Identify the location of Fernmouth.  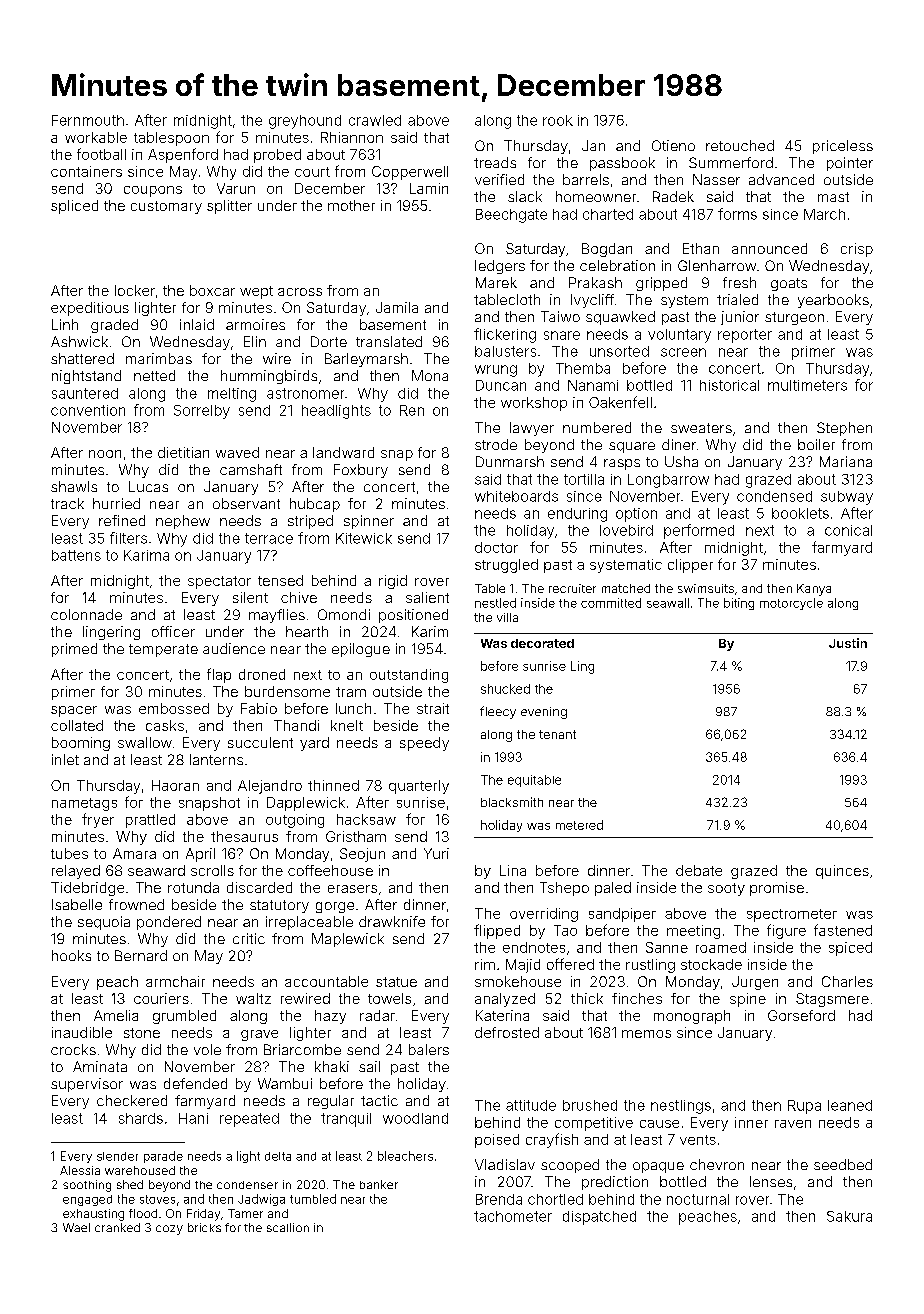
(88, 120).
